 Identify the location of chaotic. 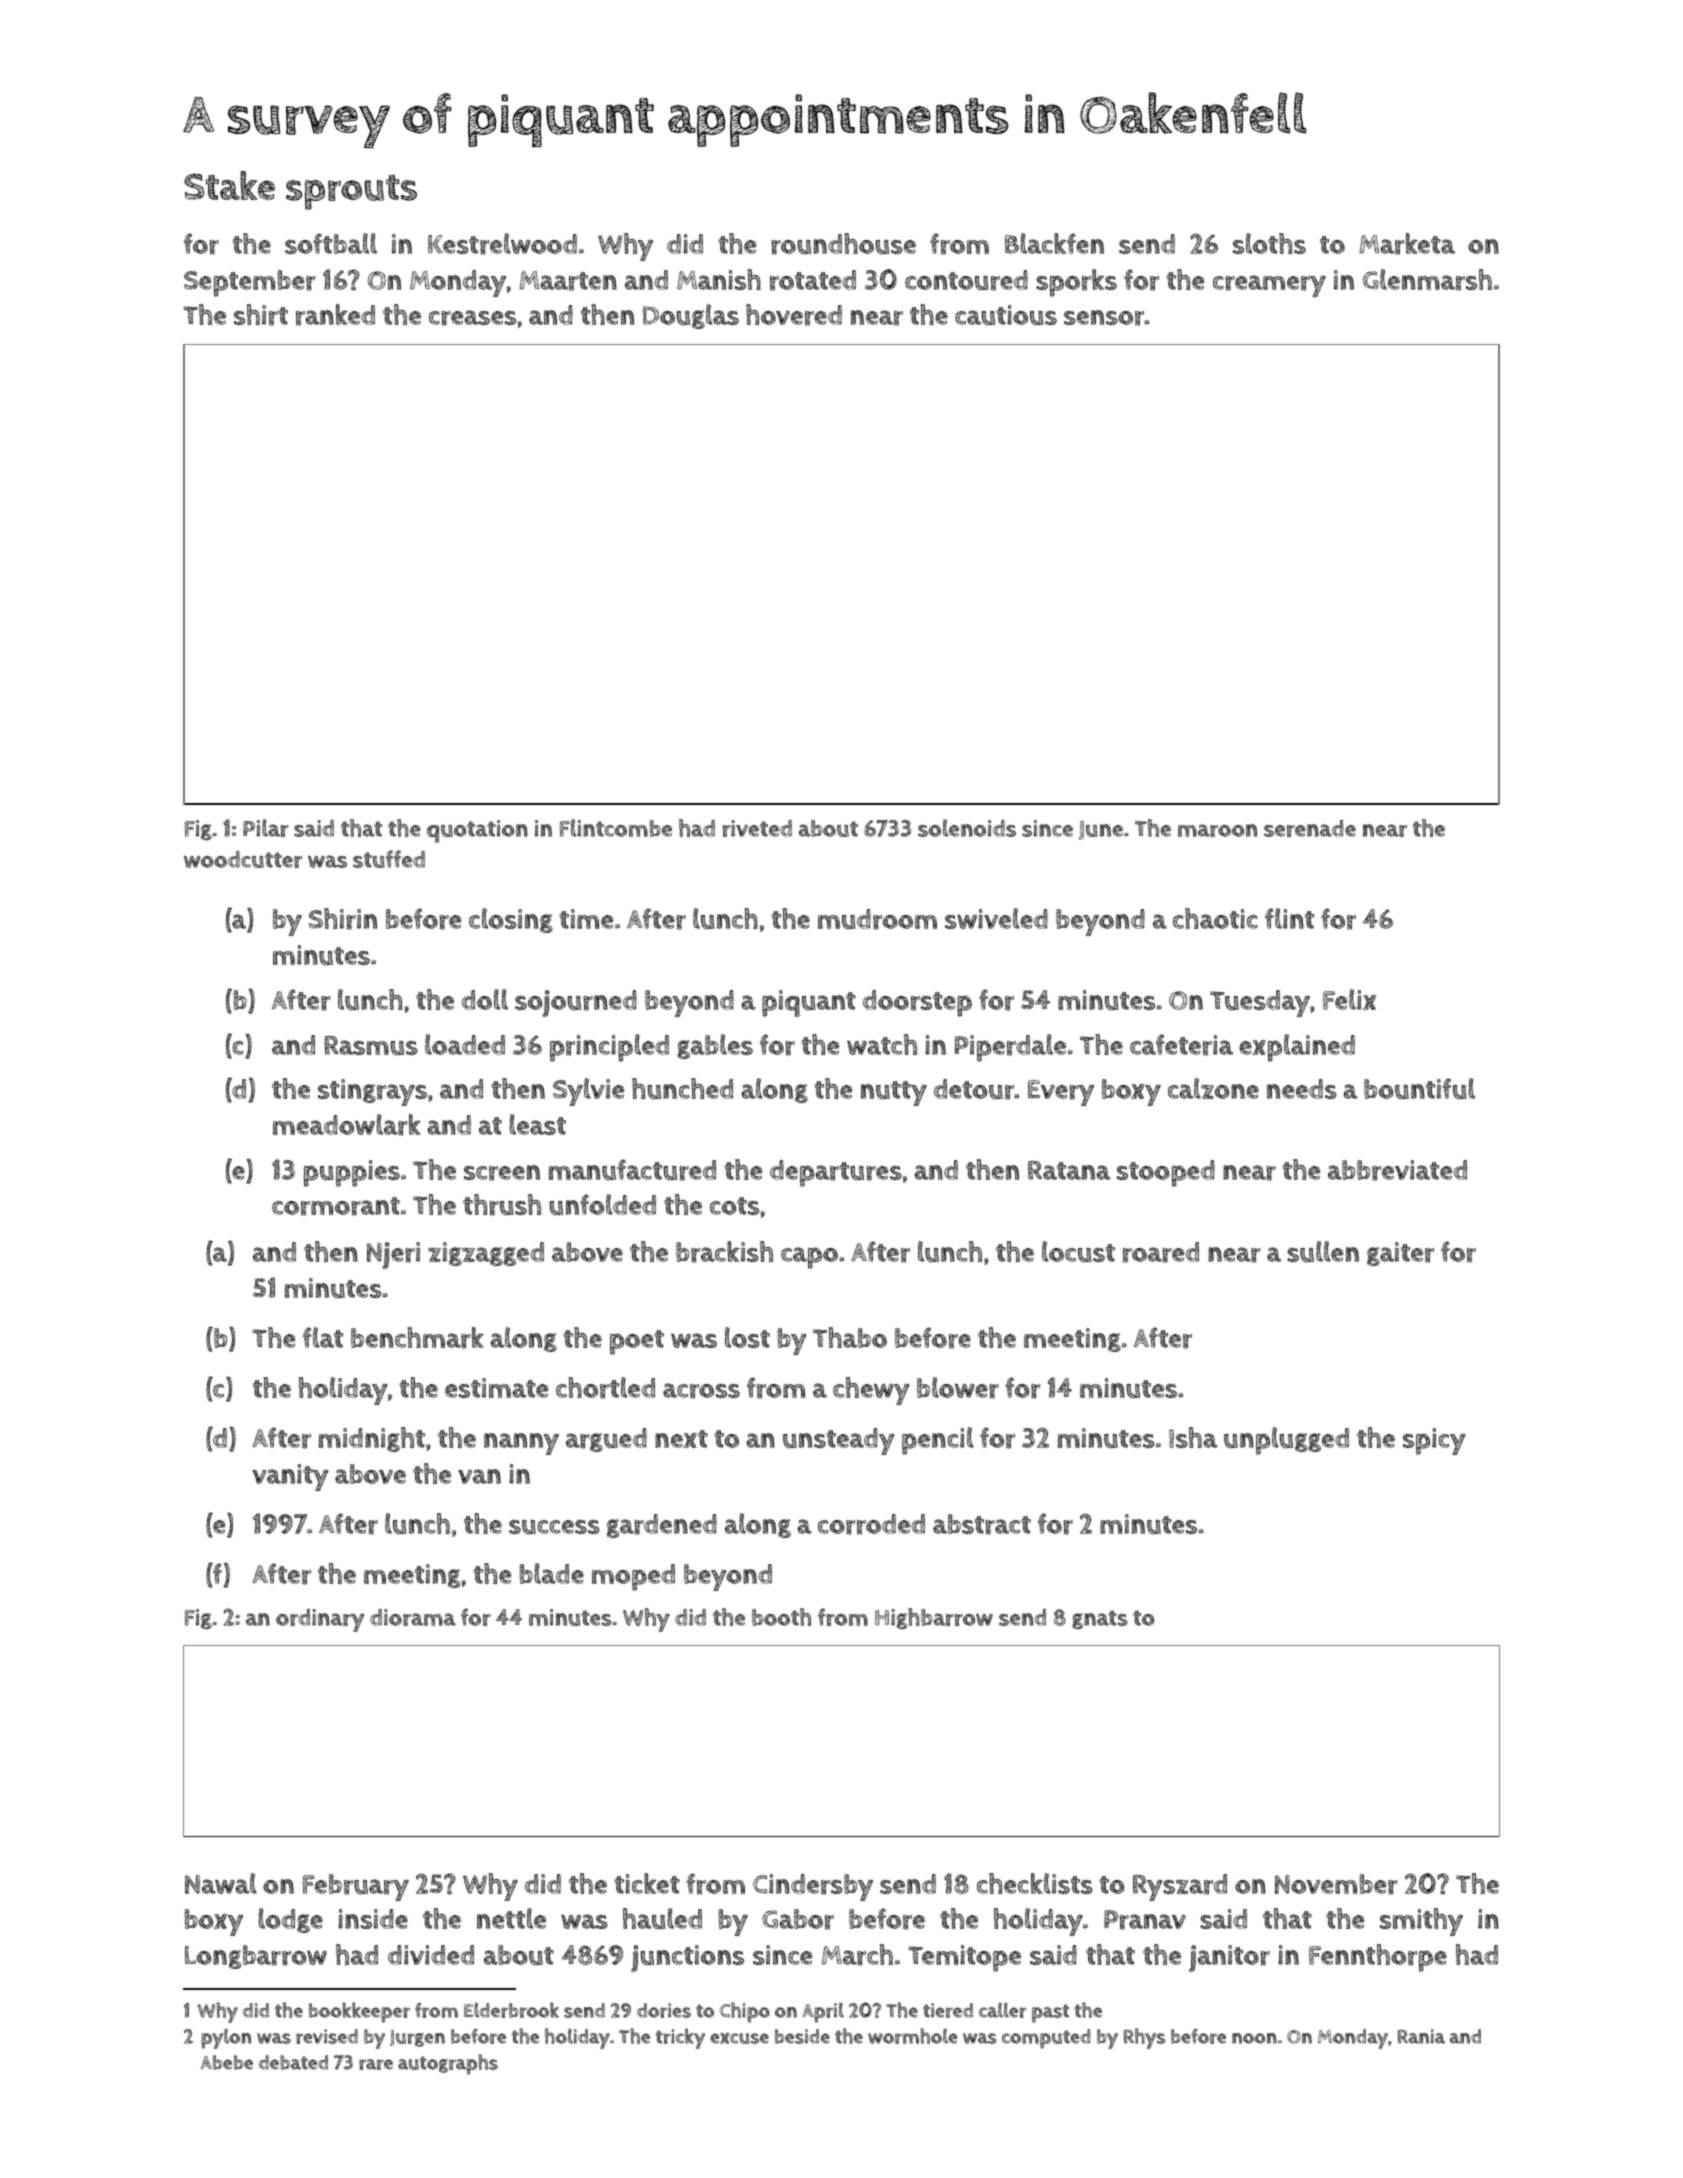
(1215, 918).
